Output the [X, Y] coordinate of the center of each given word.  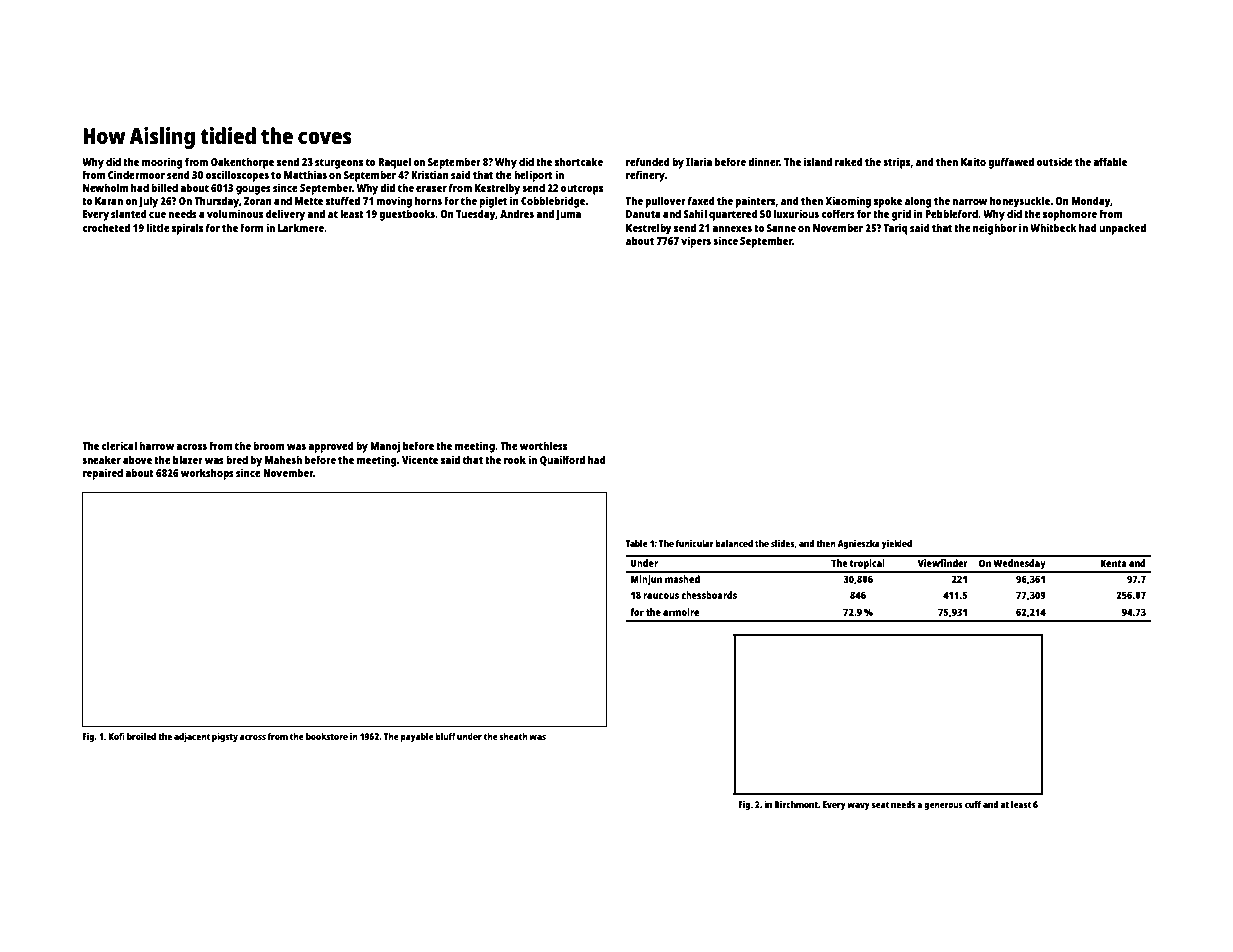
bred [237, 459]
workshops [207, 474]
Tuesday [476, 215]
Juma [568, 215]
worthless [543, 445]
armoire [681, 612]
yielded [897, 544]
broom [268, 445]
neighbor [995, 229]
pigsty [225, 737]
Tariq [896, 229]
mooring [162, 163]
